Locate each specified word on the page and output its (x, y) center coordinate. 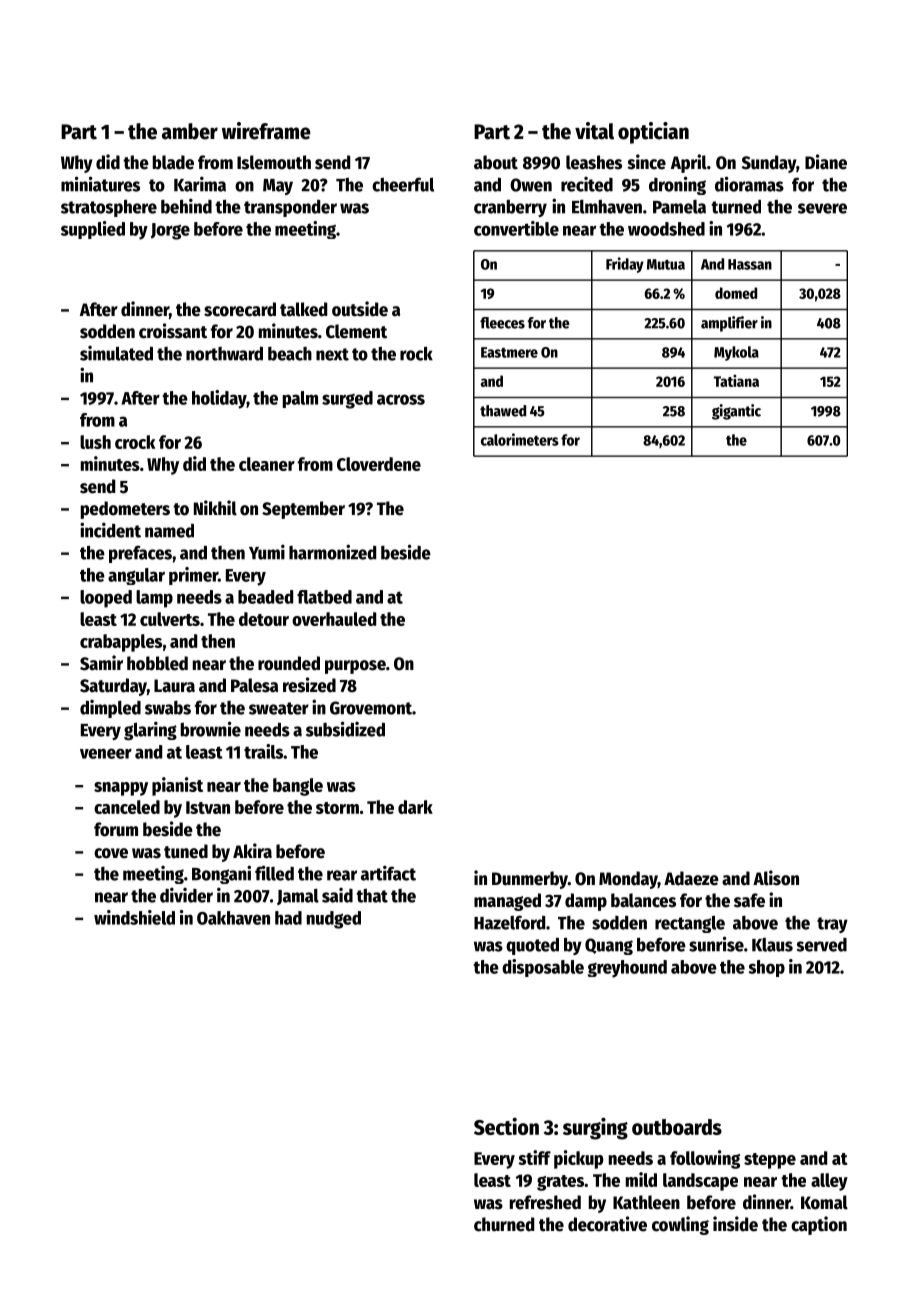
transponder (290, 208)
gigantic (736, 412)
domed (736, 293)
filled (274, 873)
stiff (534, 1157)
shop (766, 968)
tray (832, 925)
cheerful (403, 184)
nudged (334, 920)
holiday (219, 399)
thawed (503, 411)
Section (506, 1126)
